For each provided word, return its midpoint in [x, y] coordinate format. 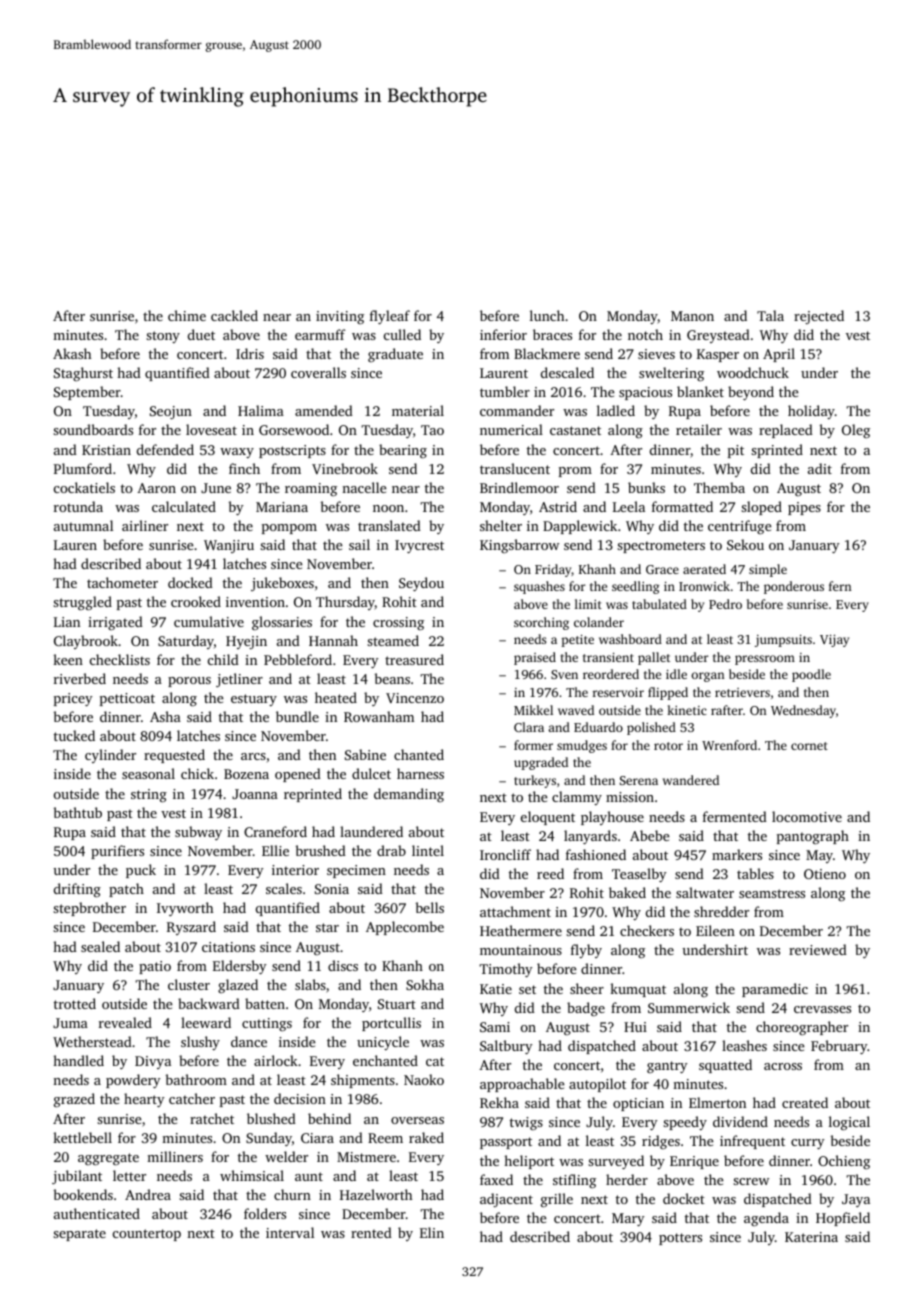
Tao [432, 430]
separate [79, 1235]
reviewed [818, 949]
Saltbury [506, 1047]
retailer [699, 429]
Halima [261, 410]
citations [228, 947]
